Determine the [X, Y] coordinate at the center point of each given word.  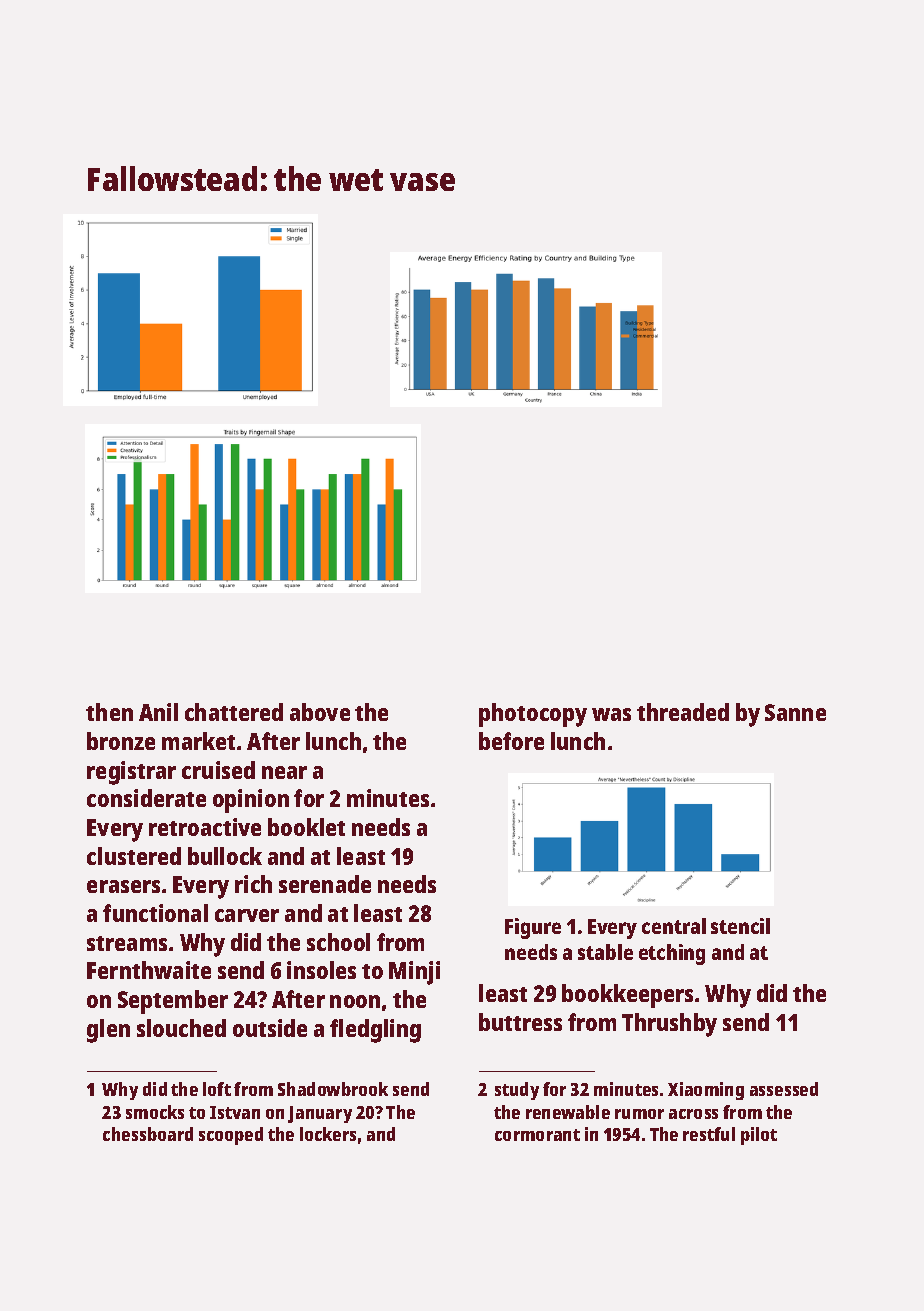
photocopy [533, 715]
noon [355, 1001]
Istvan [235, 1112]
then [109, 712]
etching [672, 954]
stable [605, 952]
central [674, 926]
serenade [325, 884]
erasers [123, 886]
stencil [740, 926]
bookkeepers [627, 996]
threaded [683, 712]
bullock [225, 856]
